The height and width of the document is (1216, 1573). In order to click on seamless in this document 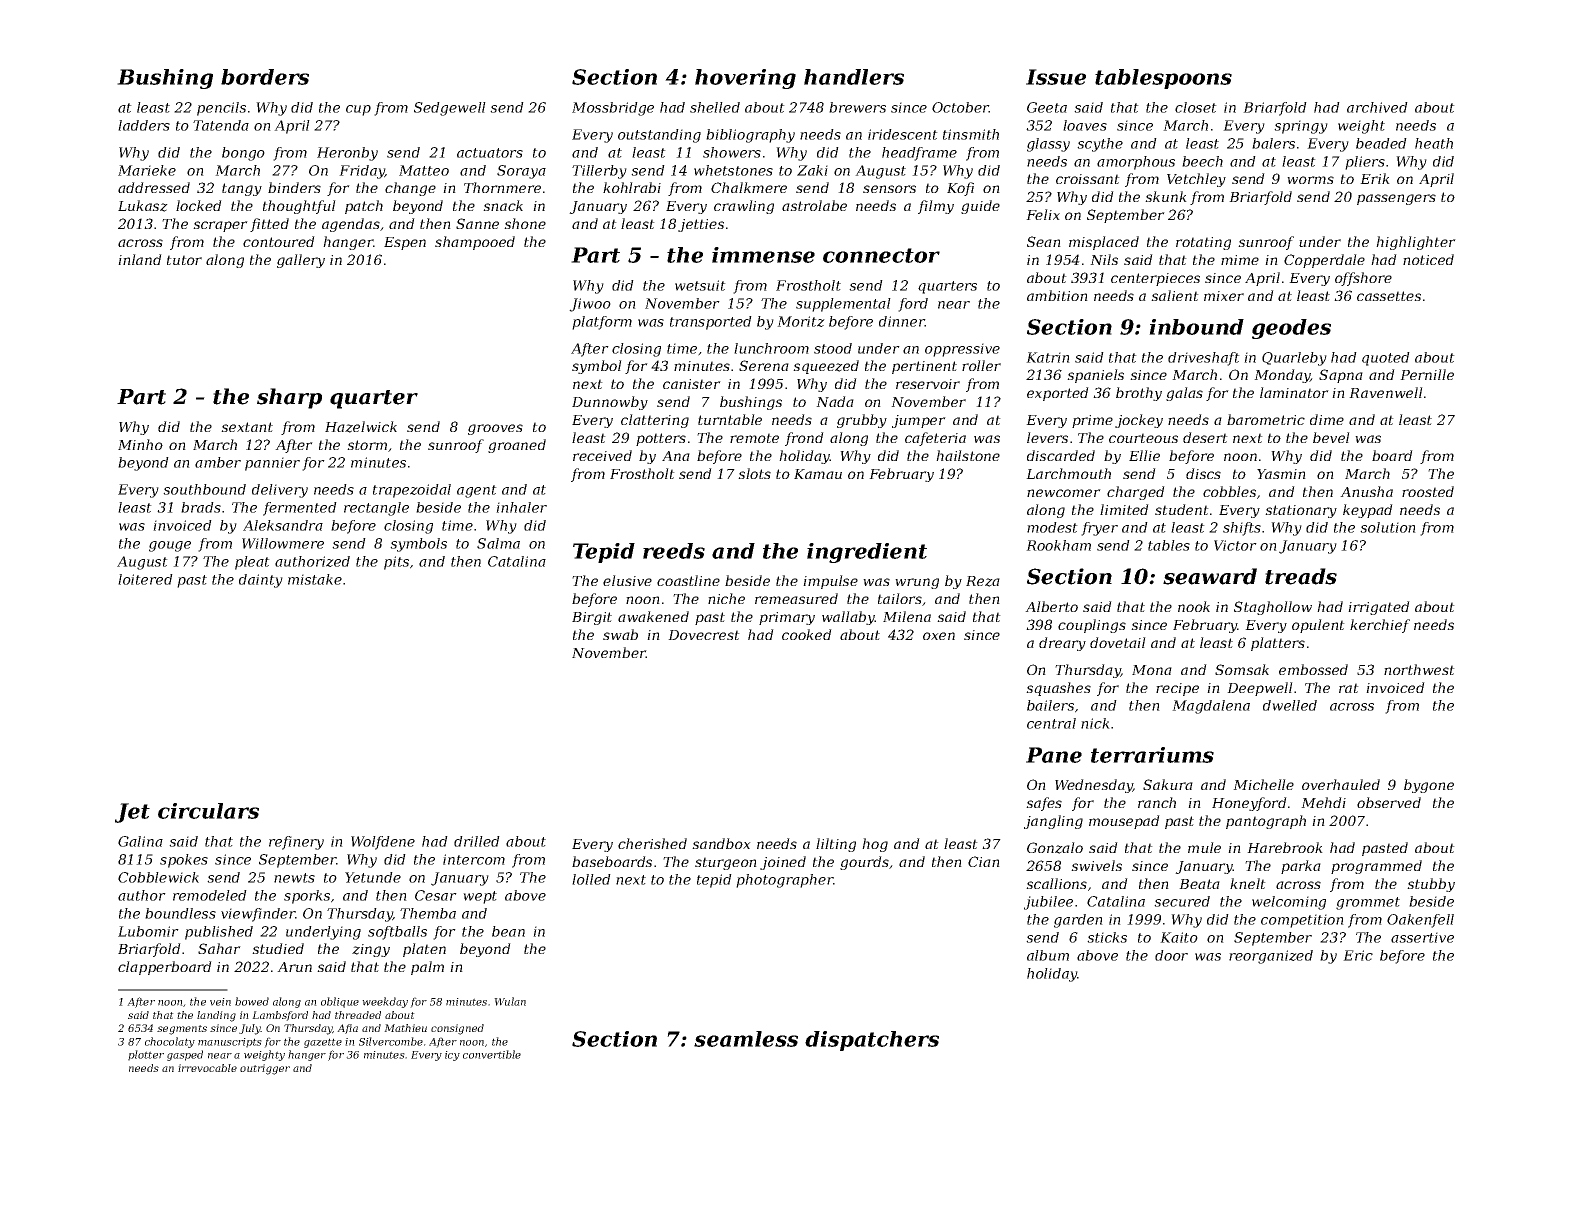, I will do `click(746, 1039)`.
